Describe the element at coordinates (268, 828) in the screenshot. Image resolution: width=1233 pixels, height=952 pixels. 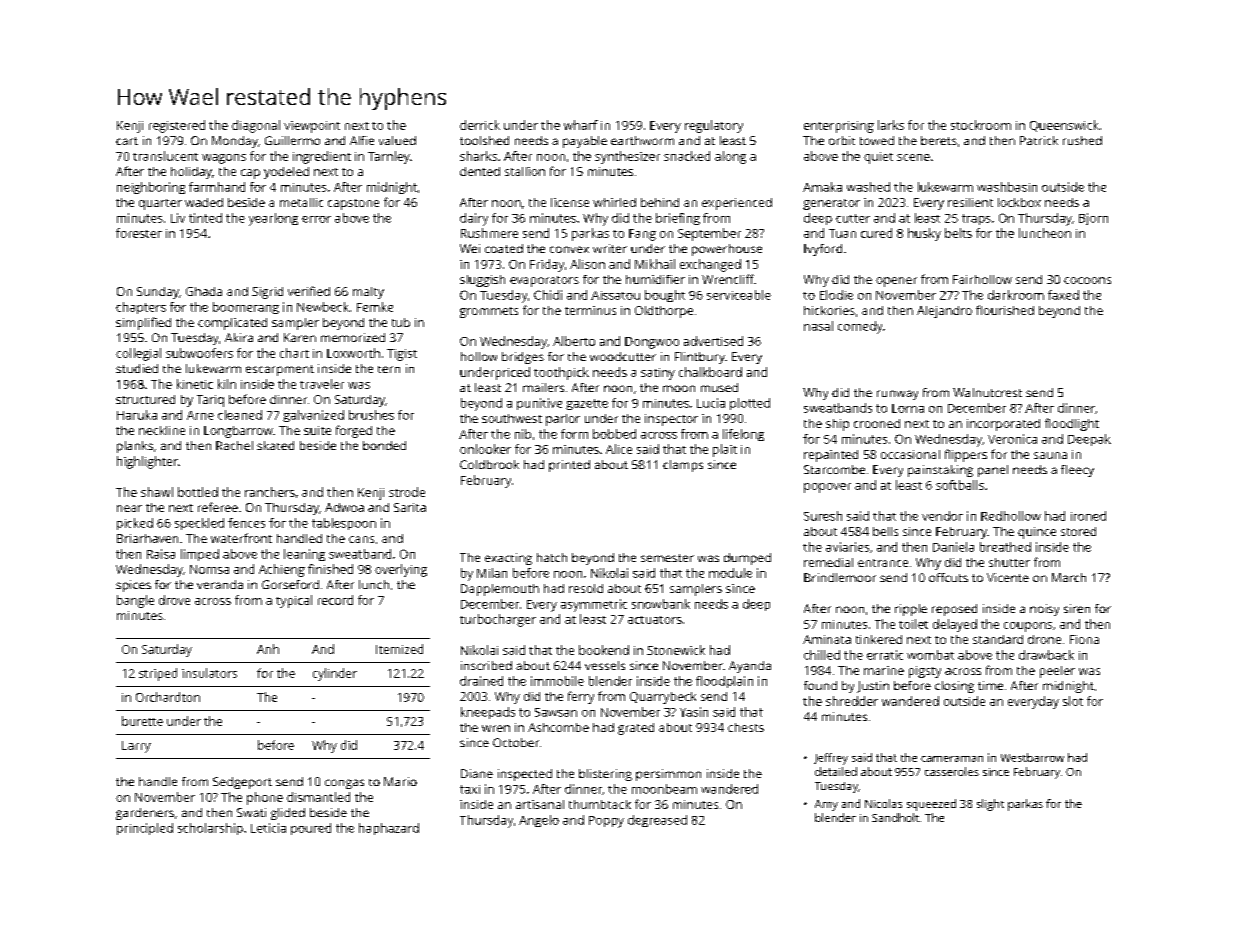
I see `Leticia` at that location.
